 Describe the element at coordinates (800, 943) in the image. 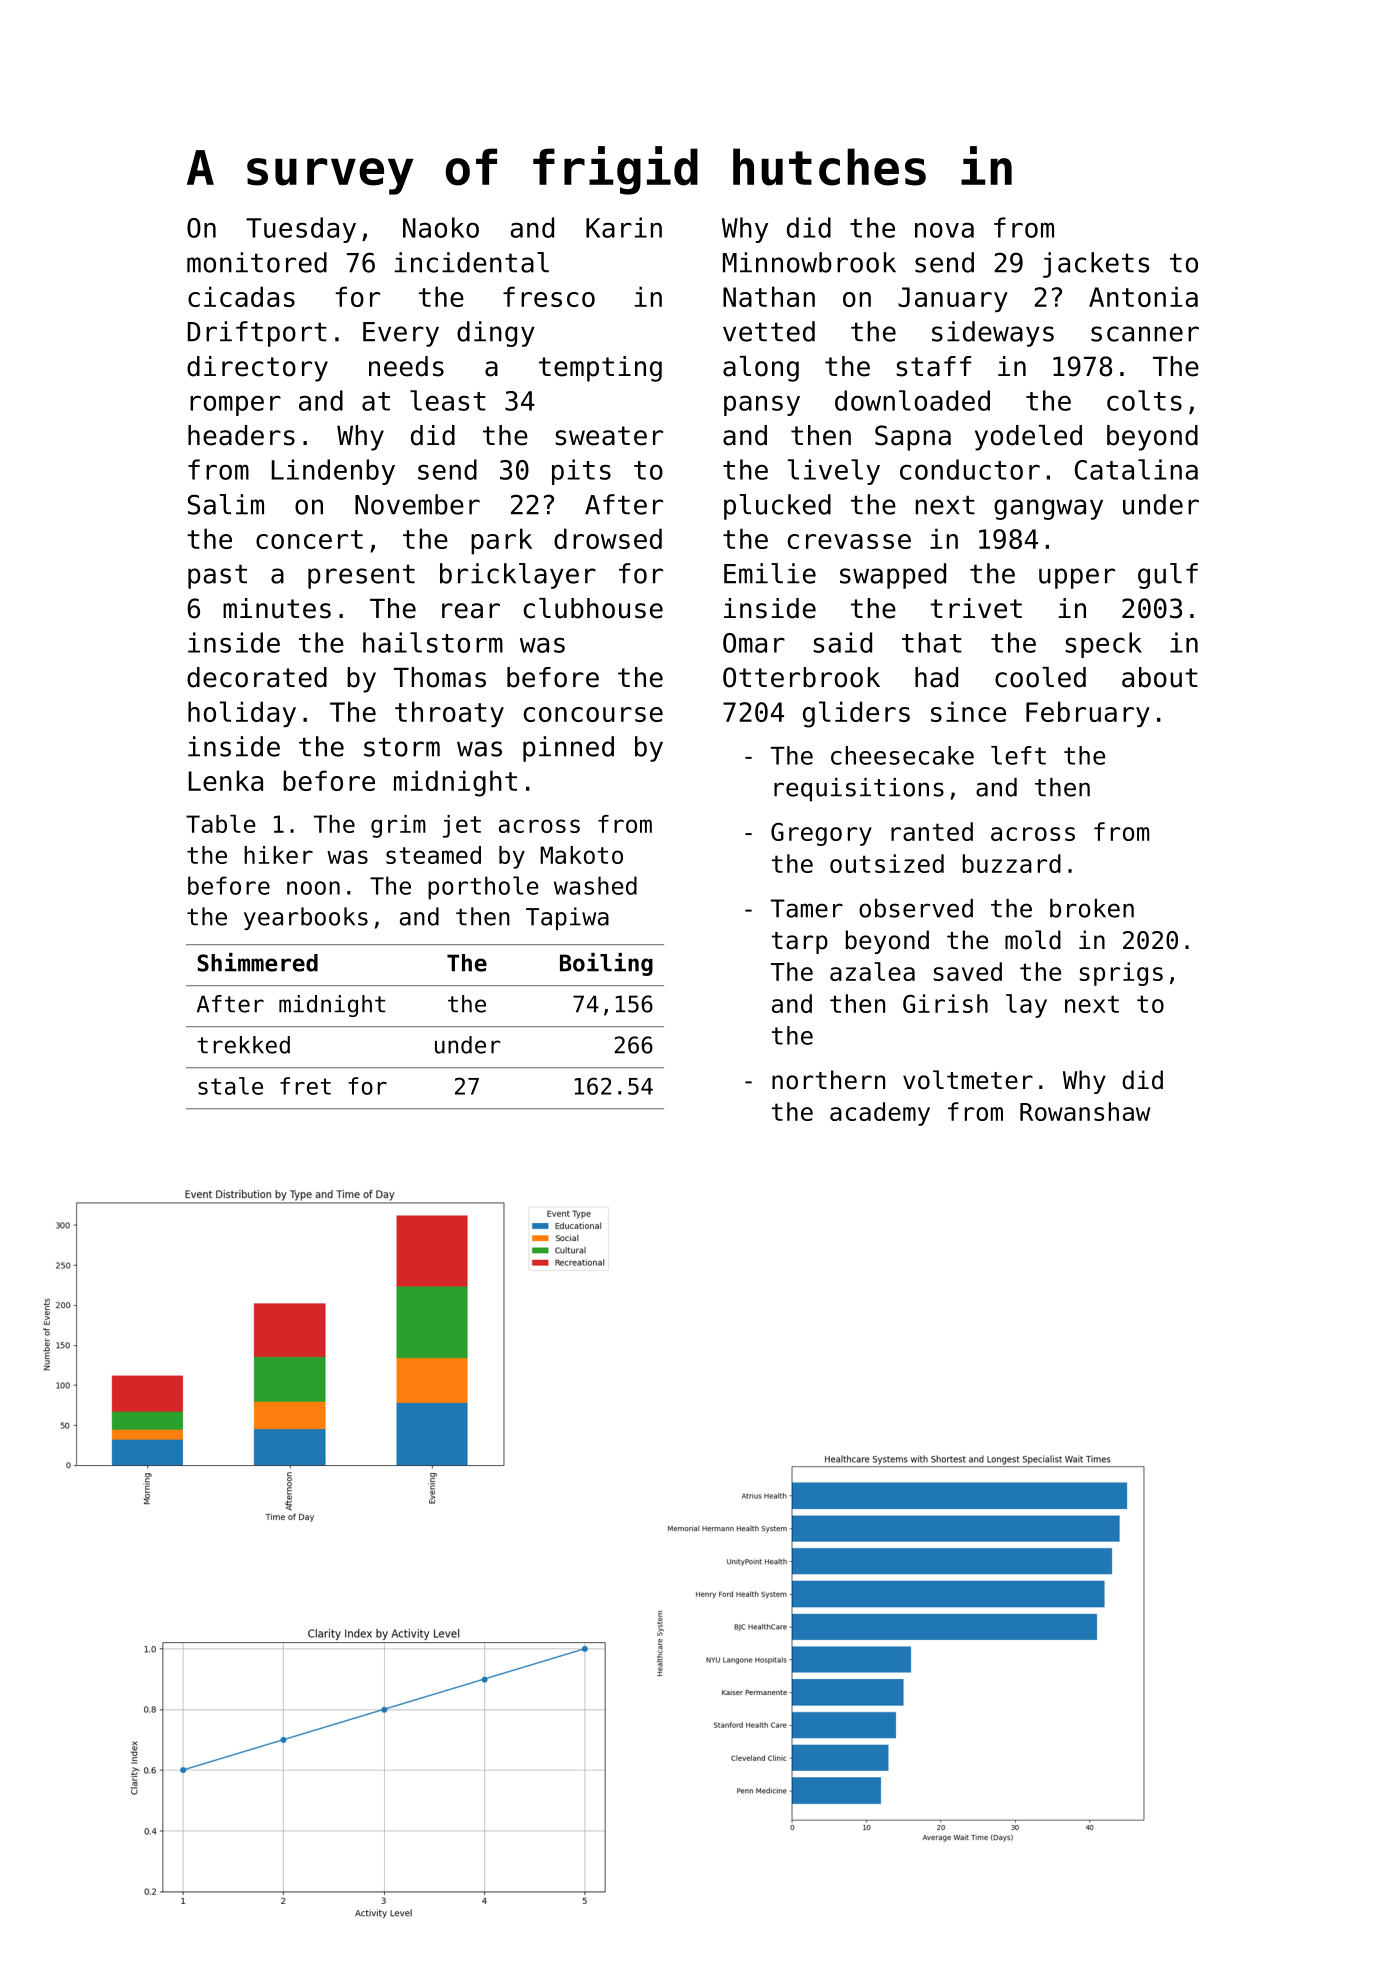

I see `tarp` at that location.
